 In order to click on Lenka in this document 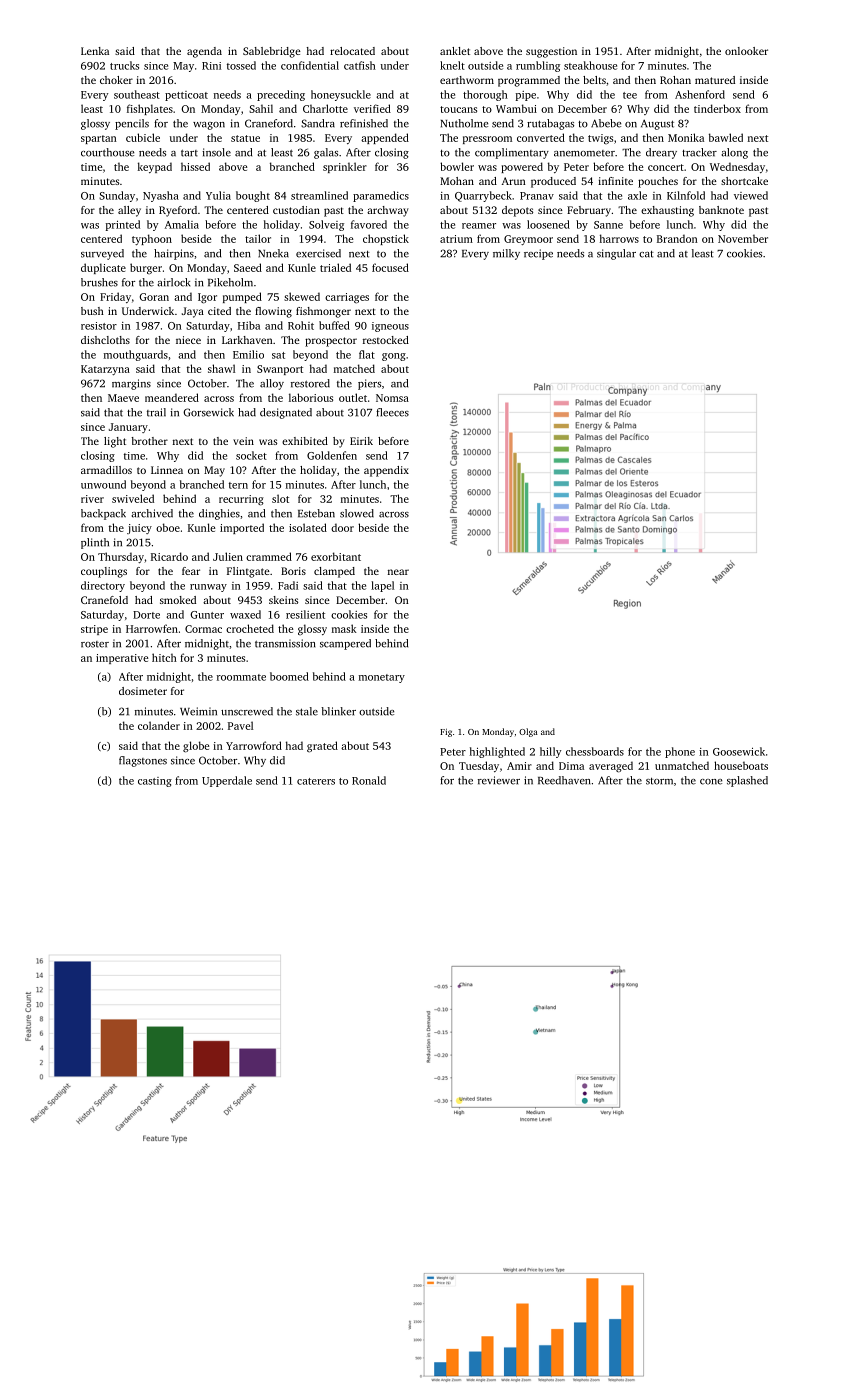, I will do `click(95, 51)`.
